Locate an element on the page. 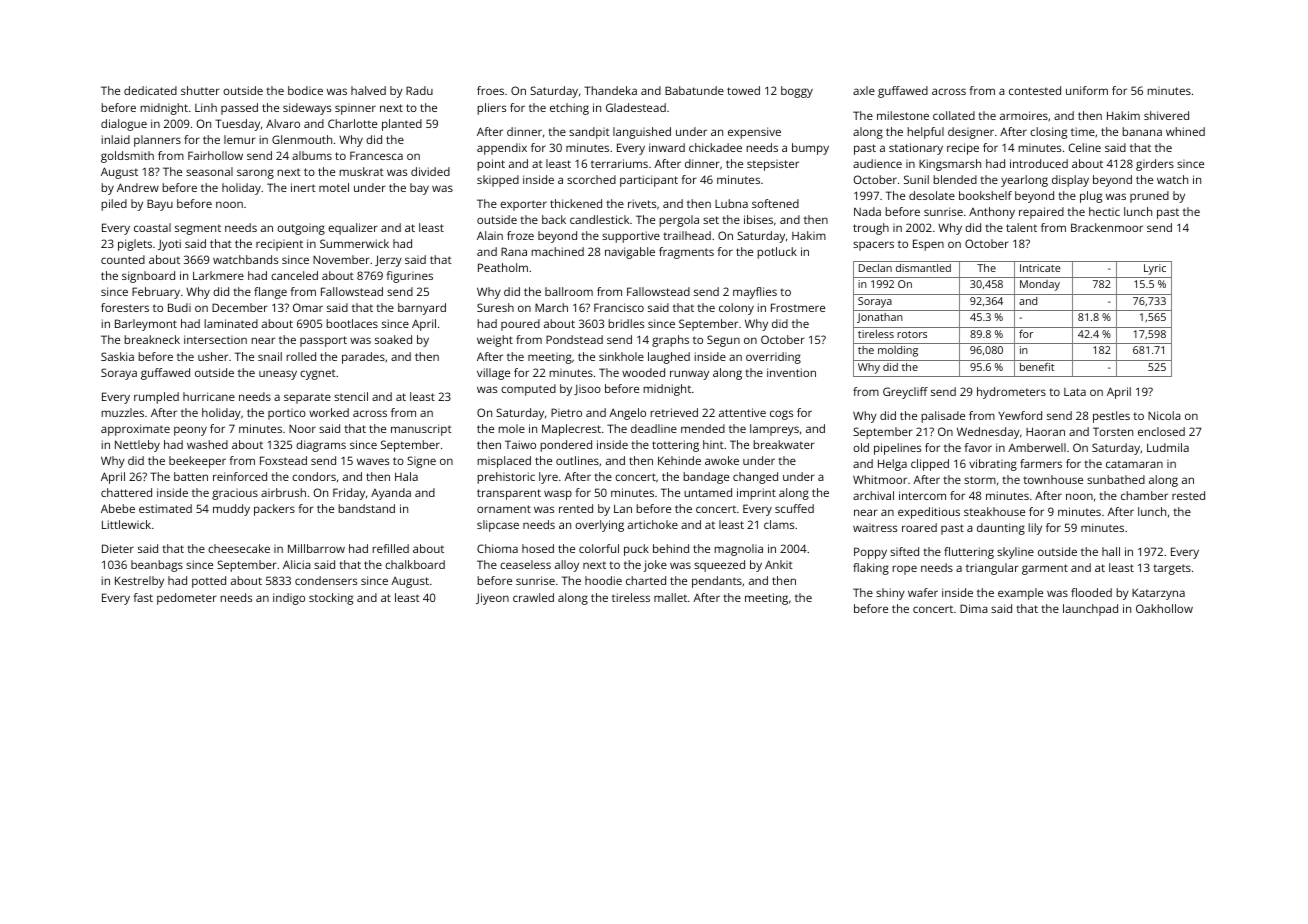  Nicola is located at coordinates (1164, 415).
